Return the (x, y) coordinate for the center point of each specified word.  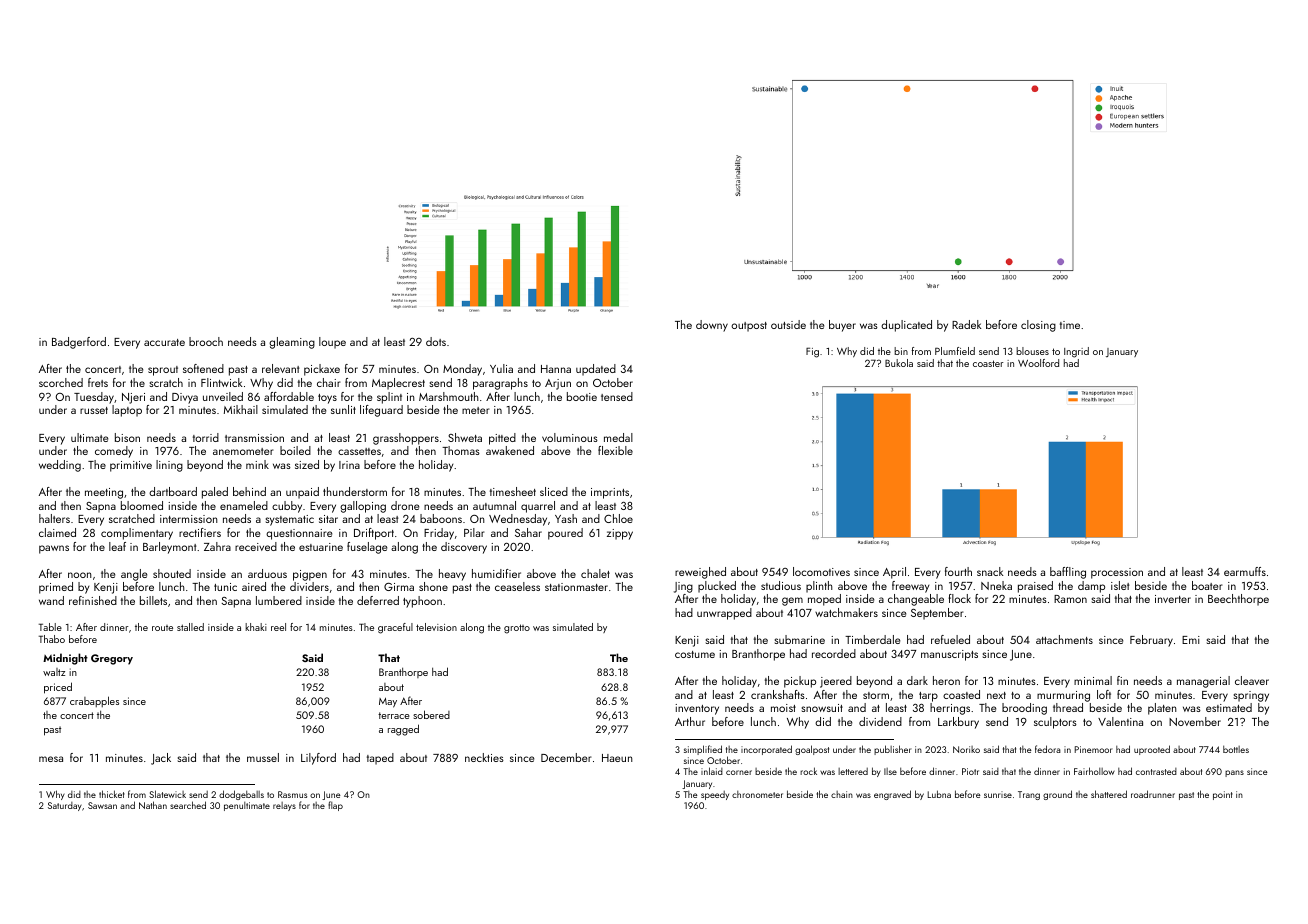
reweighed (700, 573)
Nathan (153, 805)
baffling (1068, 573)
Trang (1029, 795)
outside (788, 324)
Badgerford (79, 343)
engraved (892, 795)
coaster (988, 363)
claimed (57, 532)
